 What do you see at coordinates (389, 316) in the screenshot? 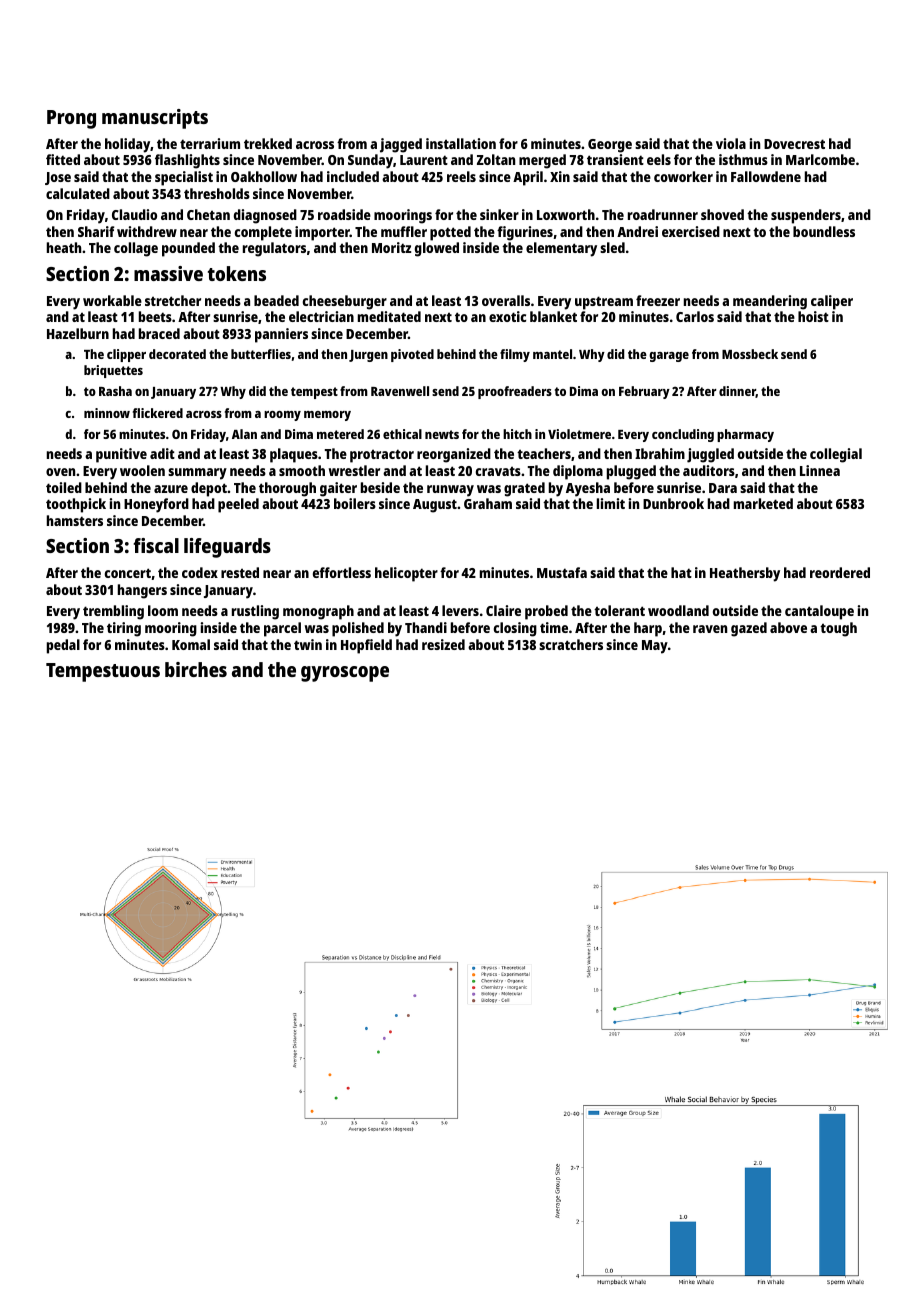
I see `meditated` at bounding box center [389, 316].
